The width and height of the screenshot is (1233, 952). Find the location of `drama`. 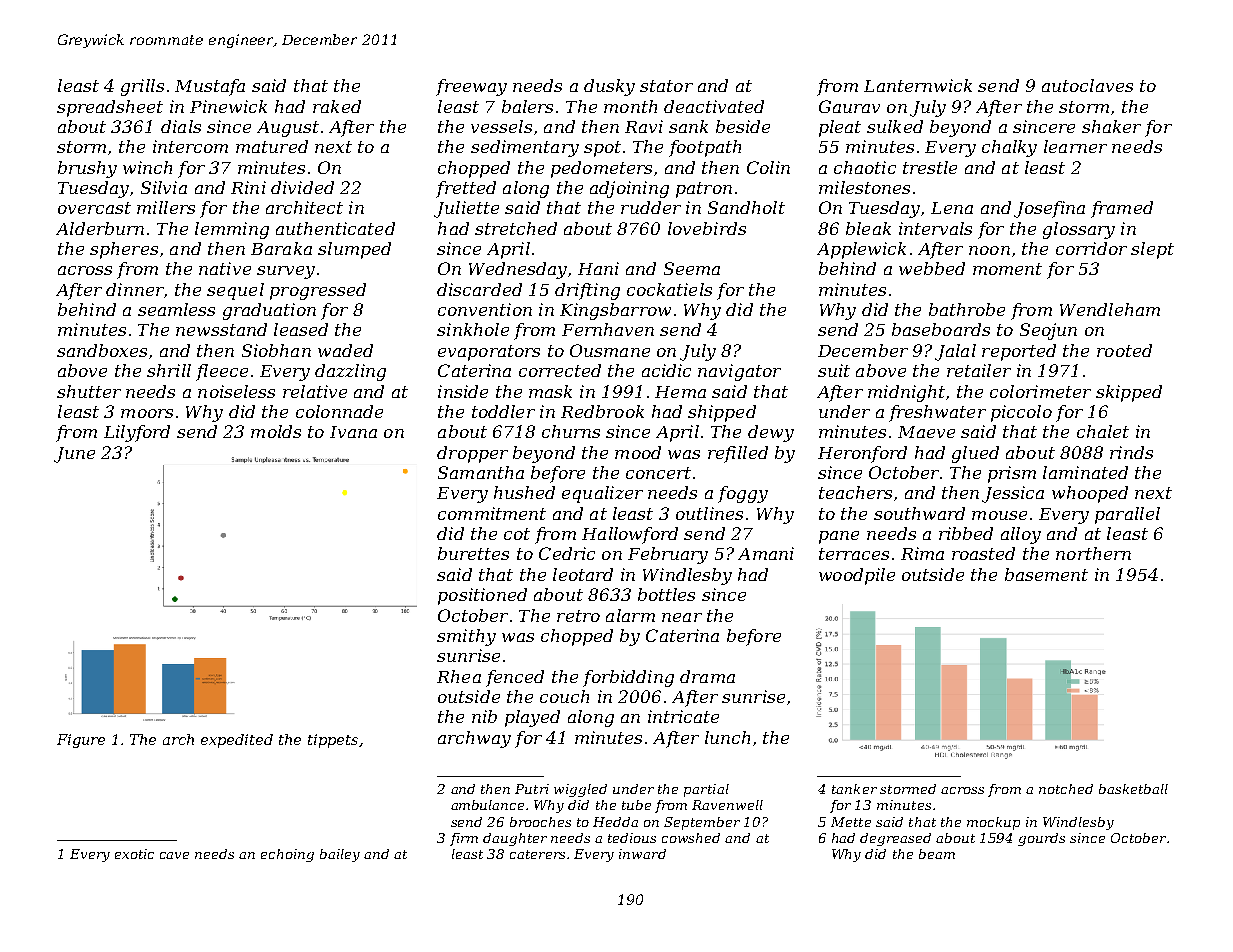

drama is located at coordinates (707, 676).
